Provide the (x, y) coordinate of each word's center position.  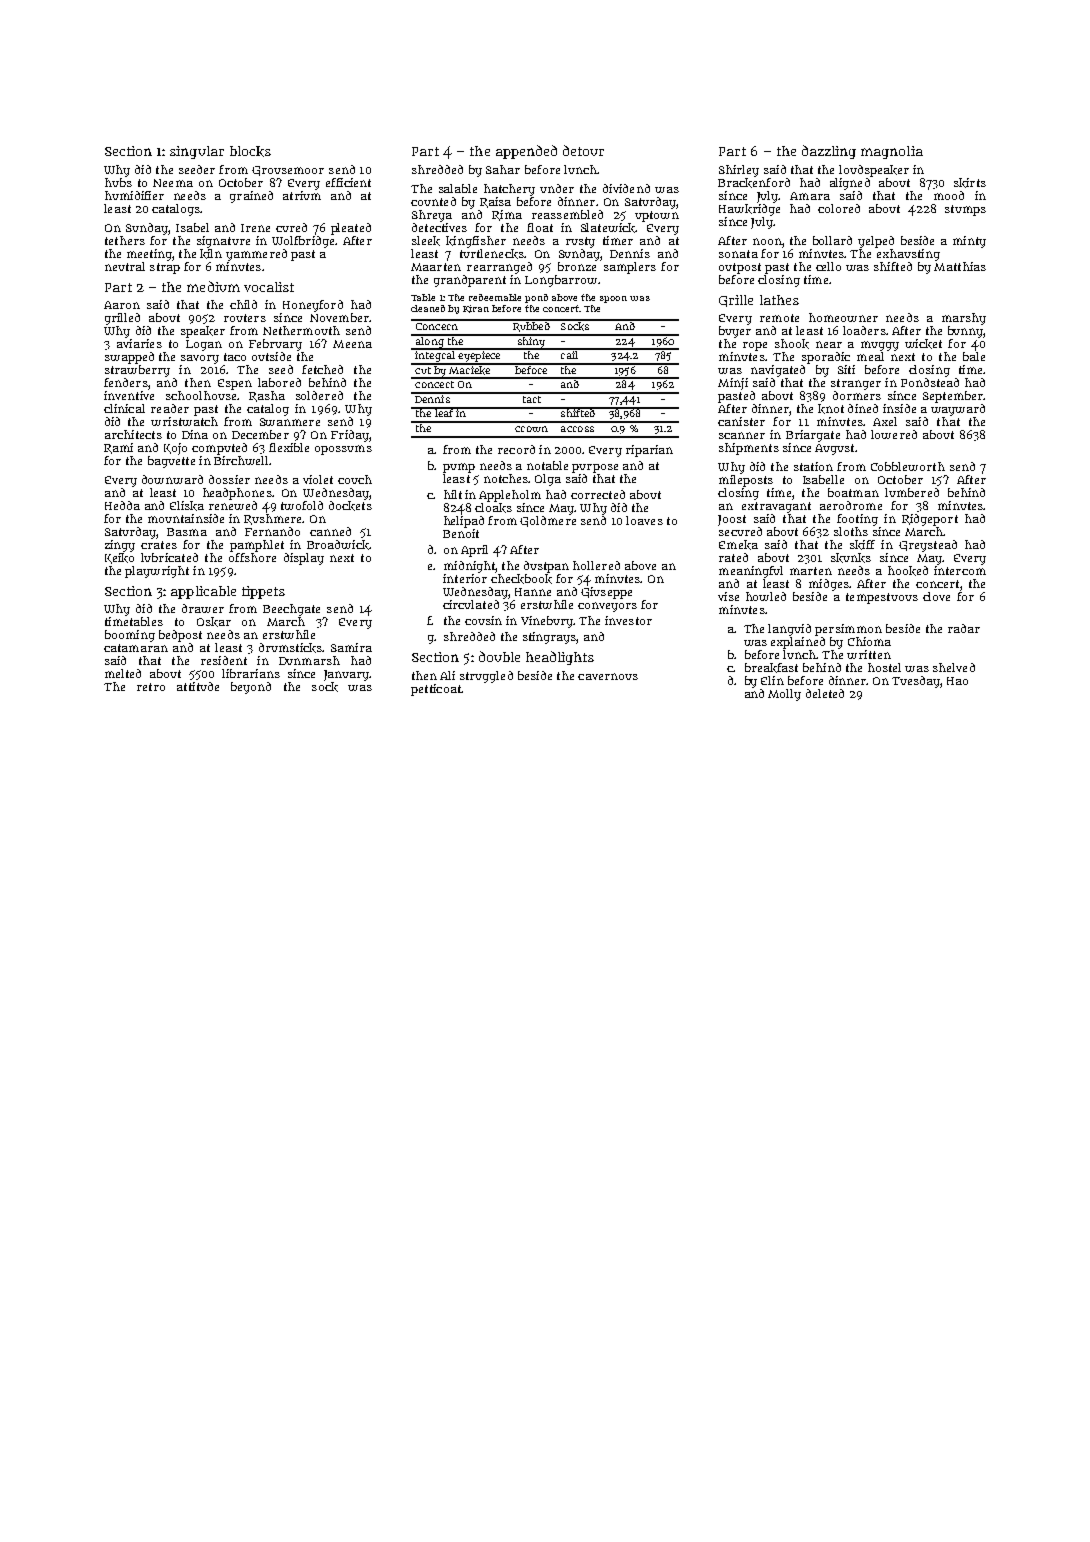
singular (197, 152)
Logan (204, 345)
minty (969, 242)
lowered (894, 434)
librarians (251, 673)
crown (531, 429)
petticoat (436, 690)
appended (526, 152)
